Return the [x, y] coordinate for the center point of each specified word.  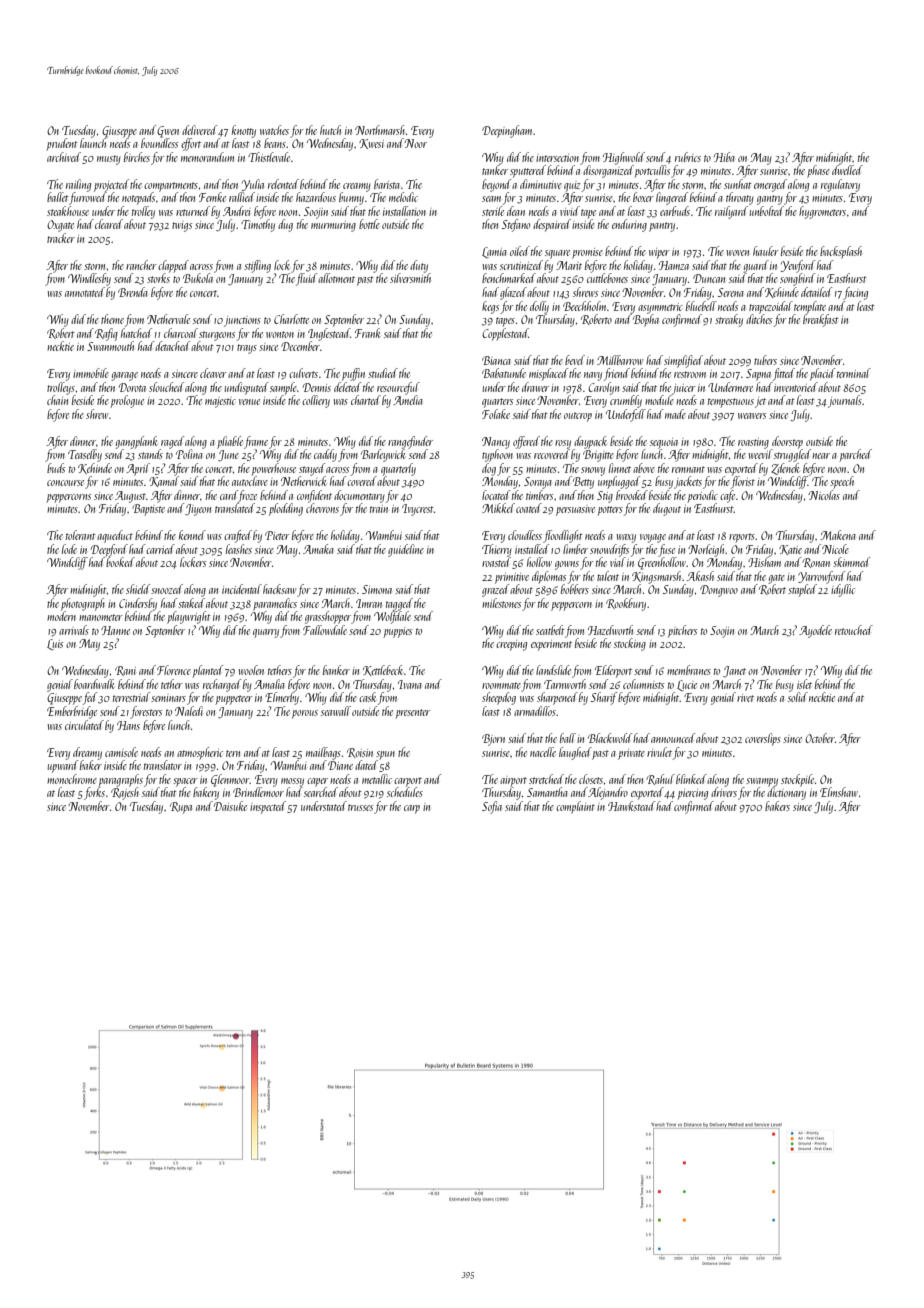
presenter [412, 714]
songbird [797, 279]
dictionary [786, 793]
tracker [61, 238]
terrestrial [131, 697]
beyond [496, 185]
